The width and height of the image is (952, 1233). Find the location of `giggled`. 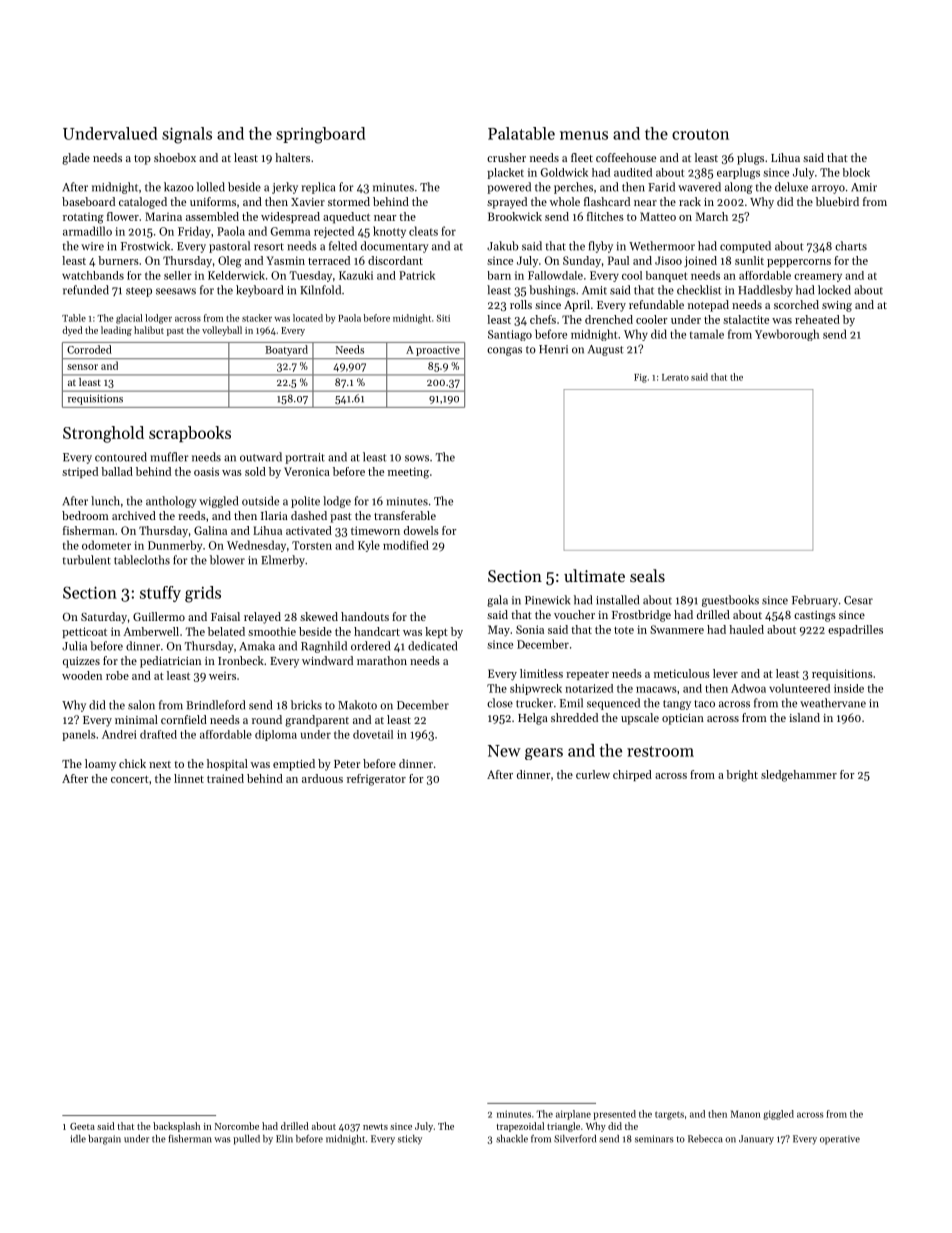

giggled is located at coordinates (778, 1115).
